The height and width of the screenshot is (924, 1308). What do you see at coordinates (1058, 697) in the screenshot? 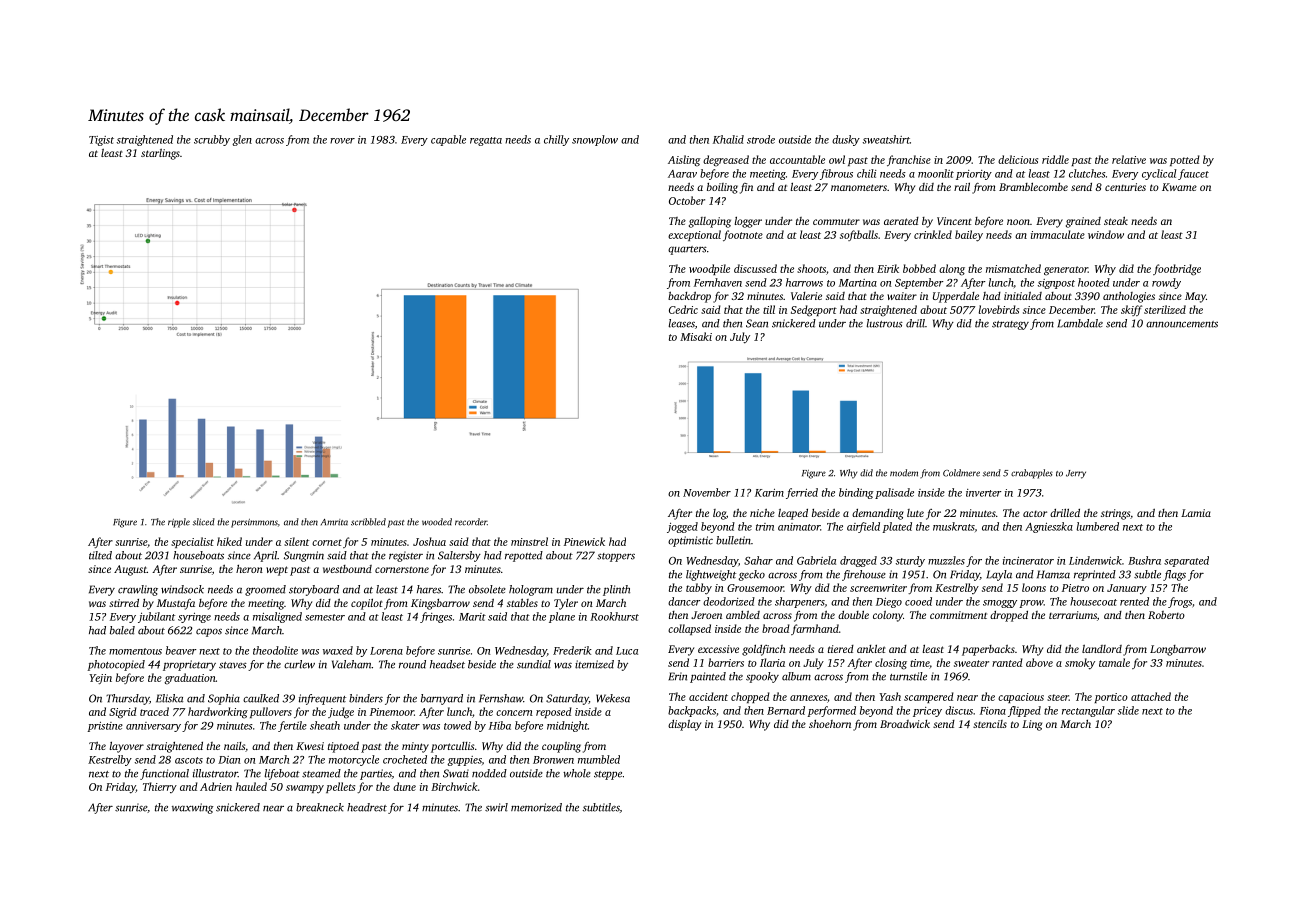
I see `steer` at bounding box center [1058, 697].
